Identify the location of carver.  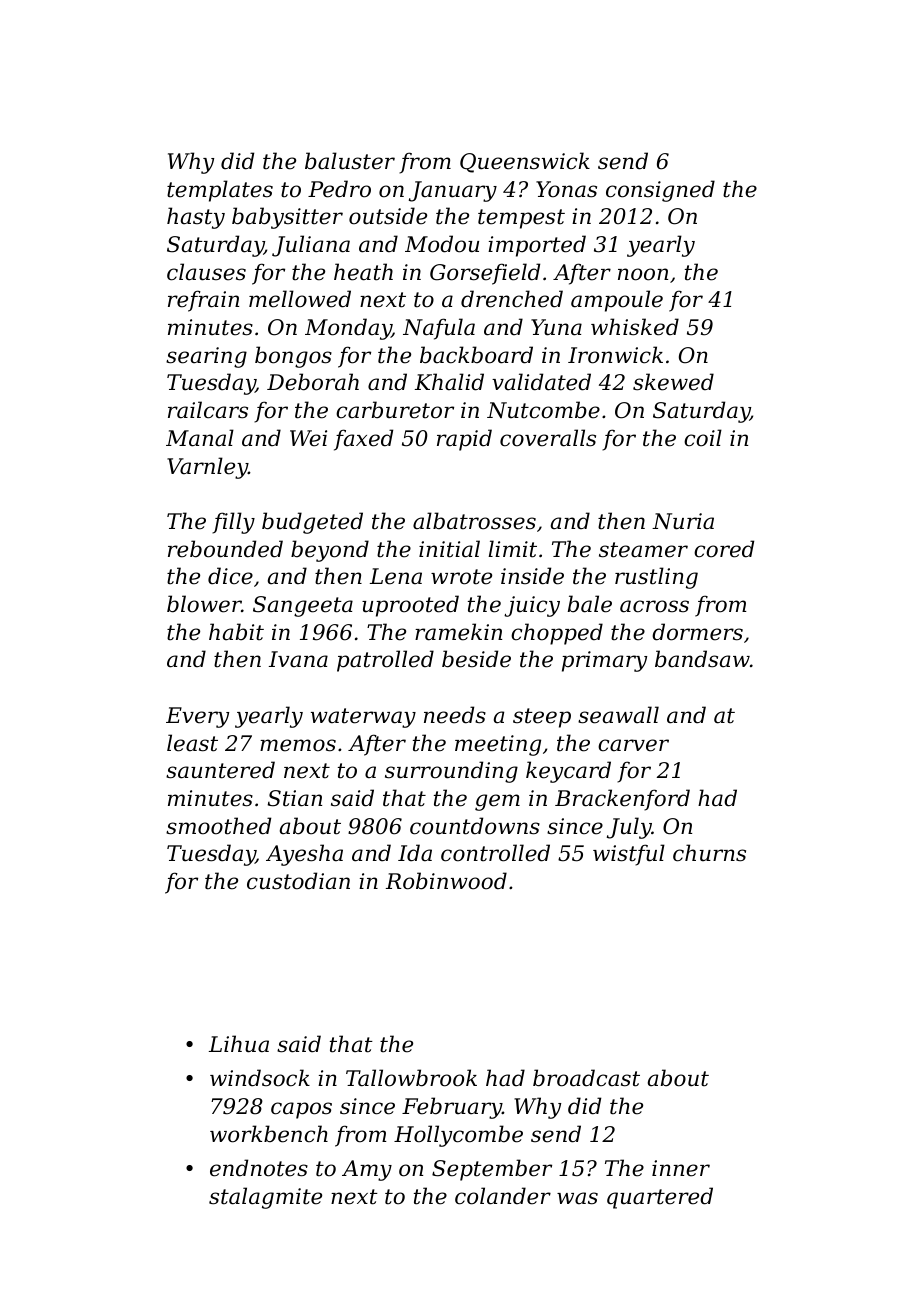
(633, 745).
